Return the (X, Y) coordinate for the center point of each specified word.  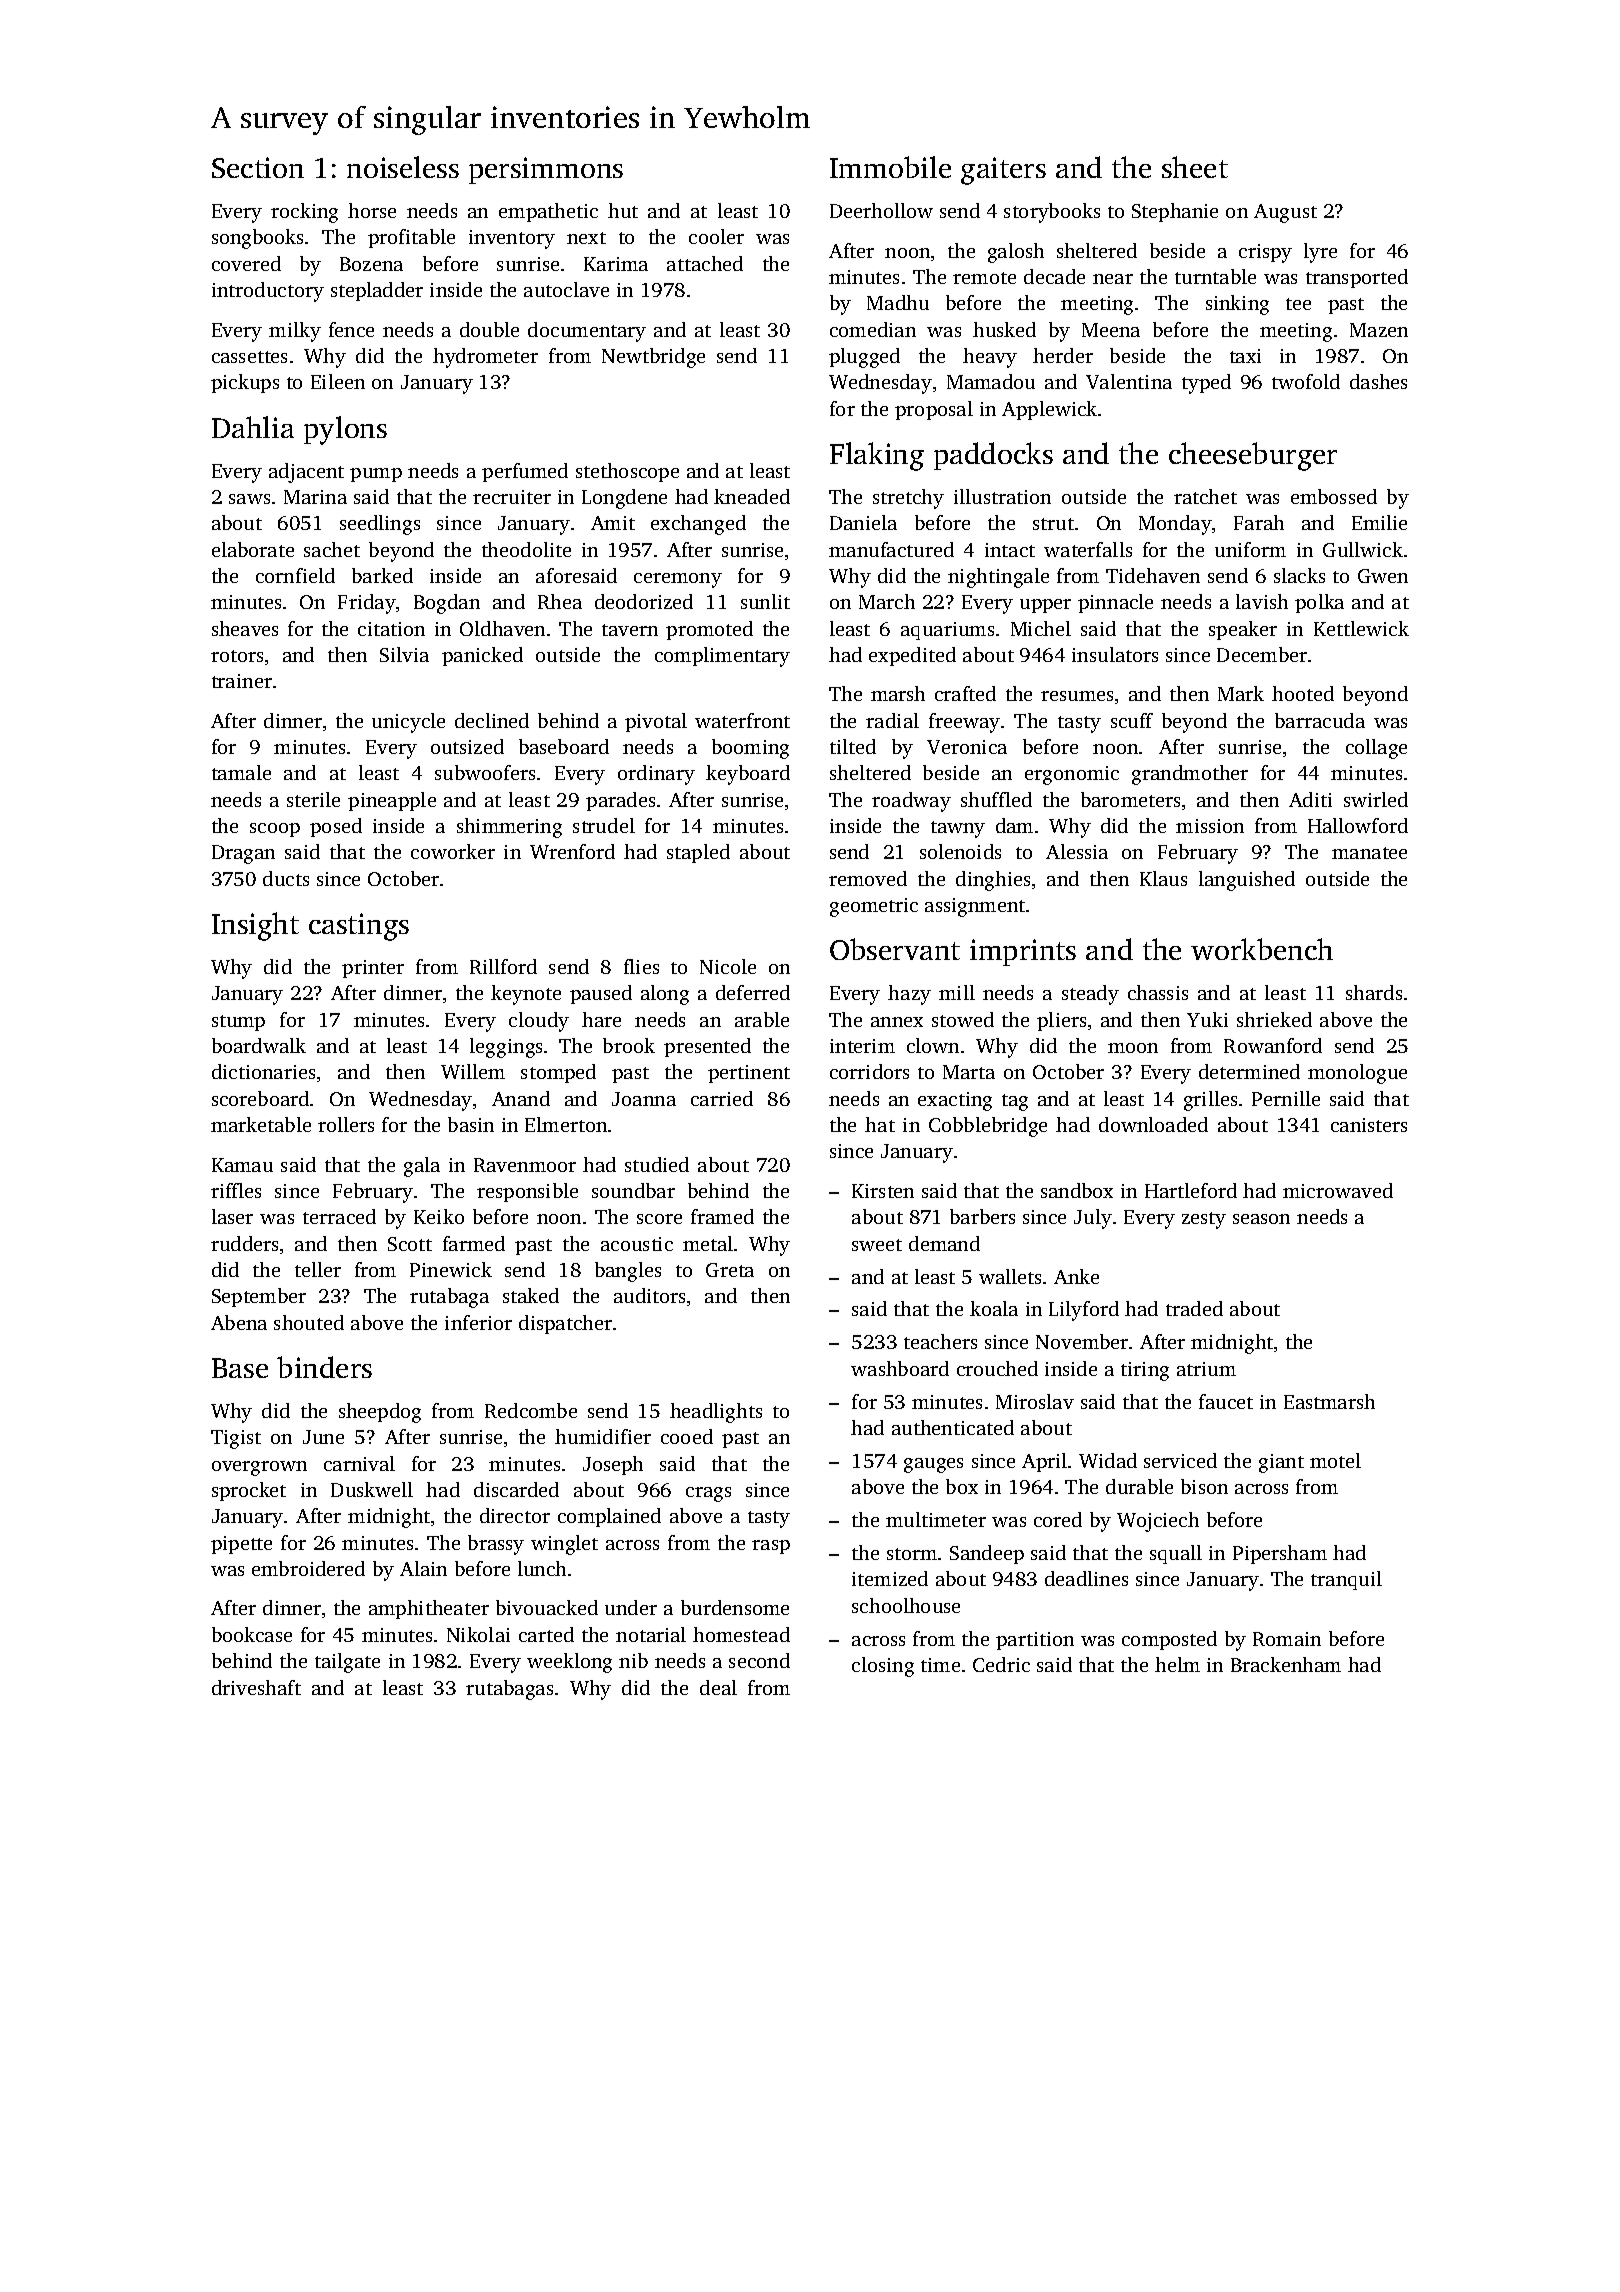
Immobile (890, 167)
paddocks (993, 456)
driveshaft (256, 1687)
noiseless (403, 167)
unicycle (408, 723)
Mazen (1379, 330)
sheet (1195, 167)
